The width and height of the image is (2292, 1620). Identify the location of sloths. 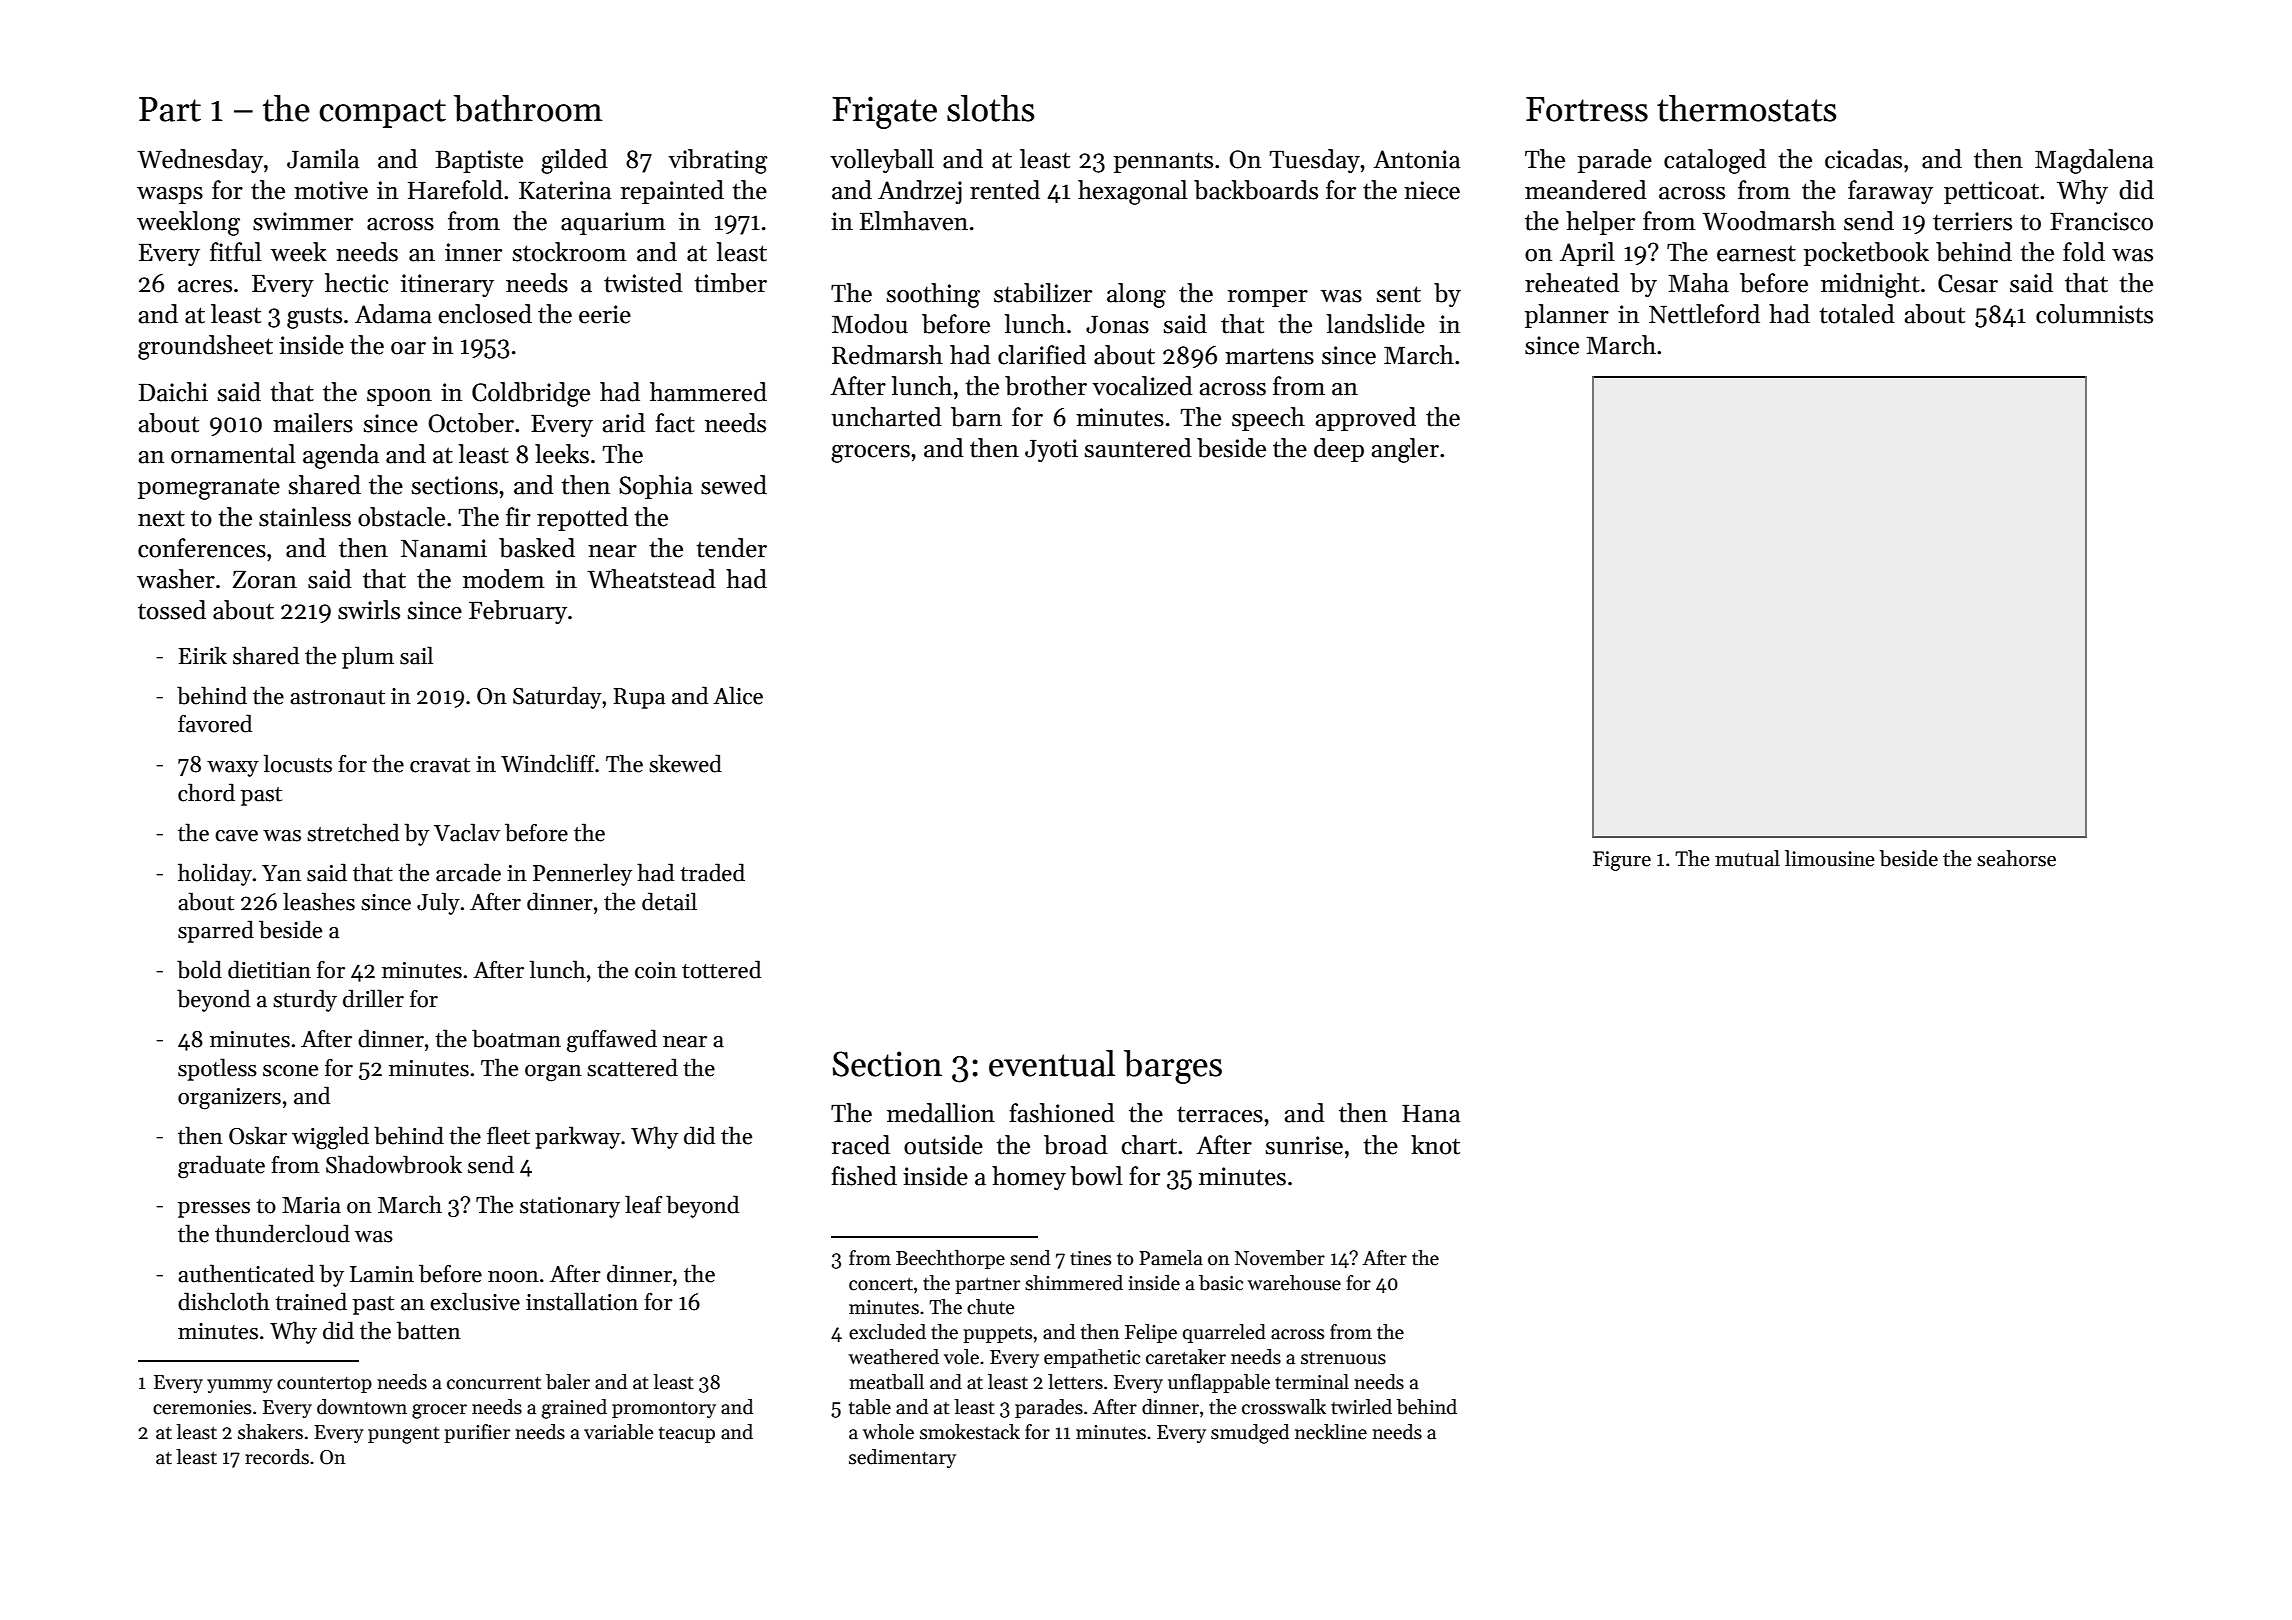
(991, 108).
